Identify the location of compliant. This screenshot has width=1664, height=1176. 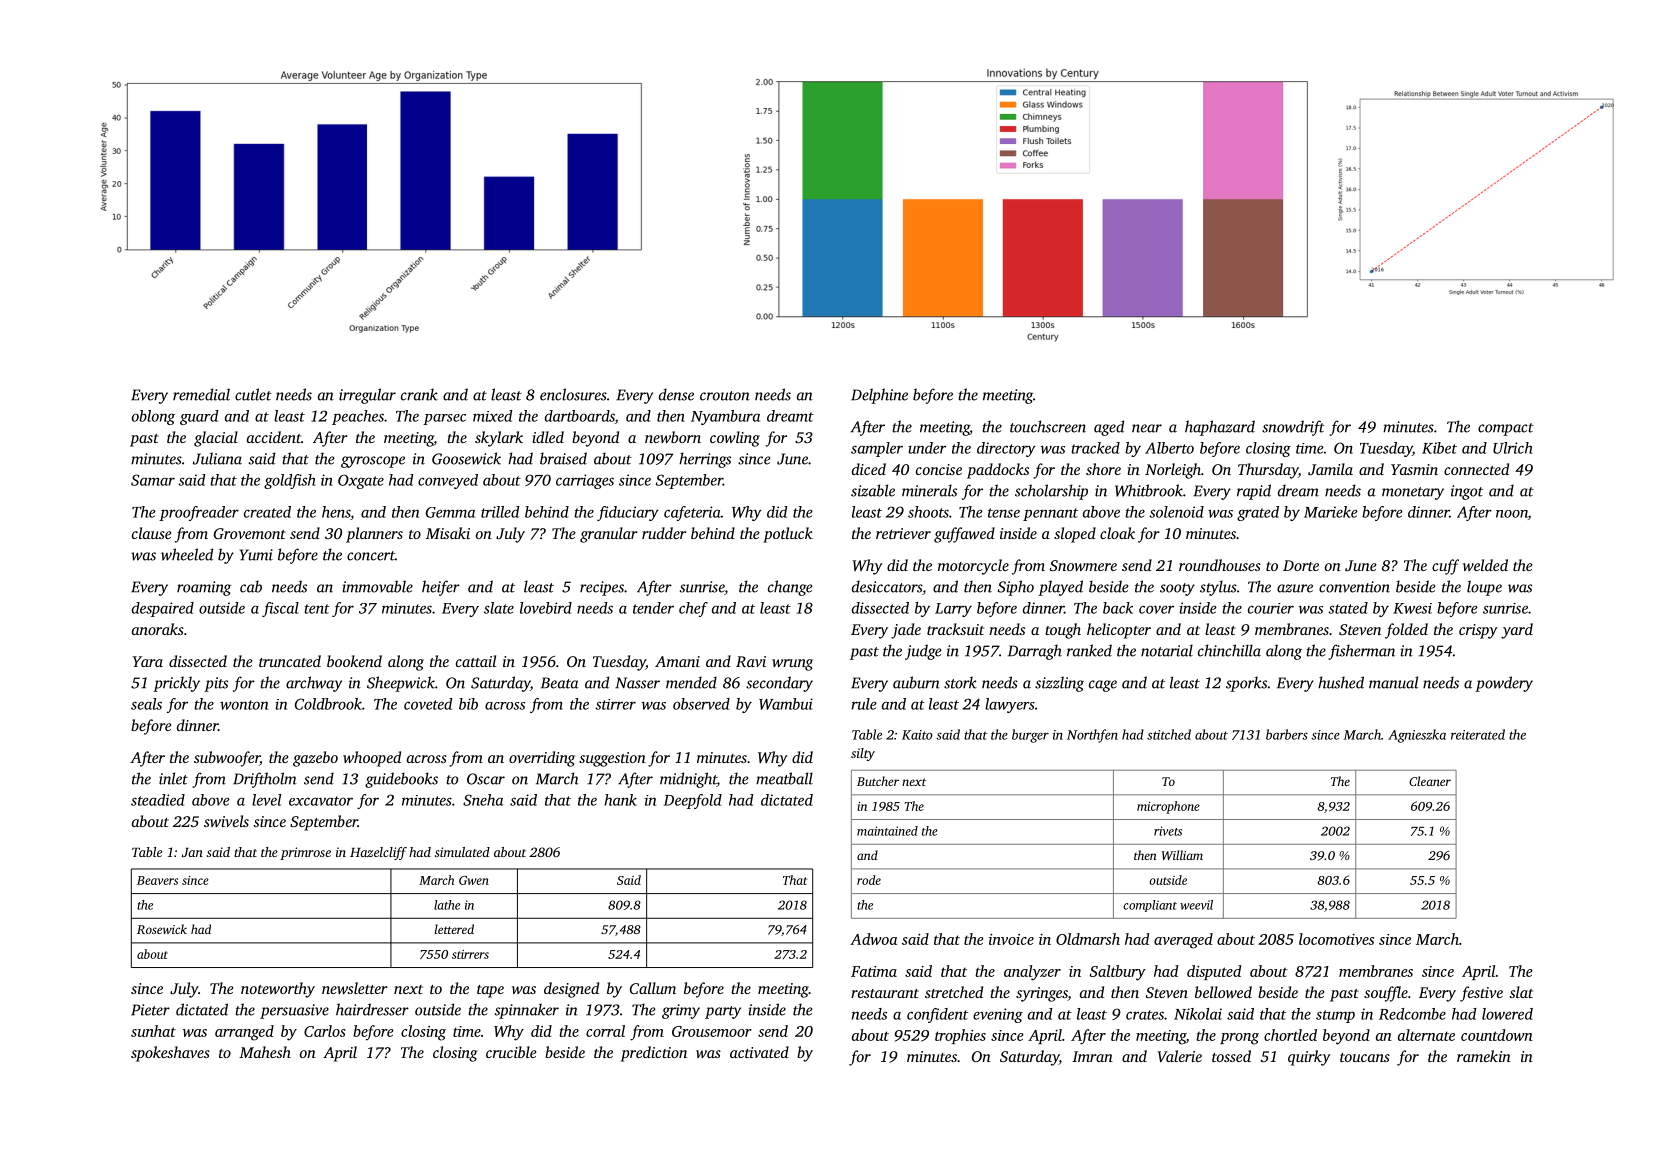
(1150, 906).
